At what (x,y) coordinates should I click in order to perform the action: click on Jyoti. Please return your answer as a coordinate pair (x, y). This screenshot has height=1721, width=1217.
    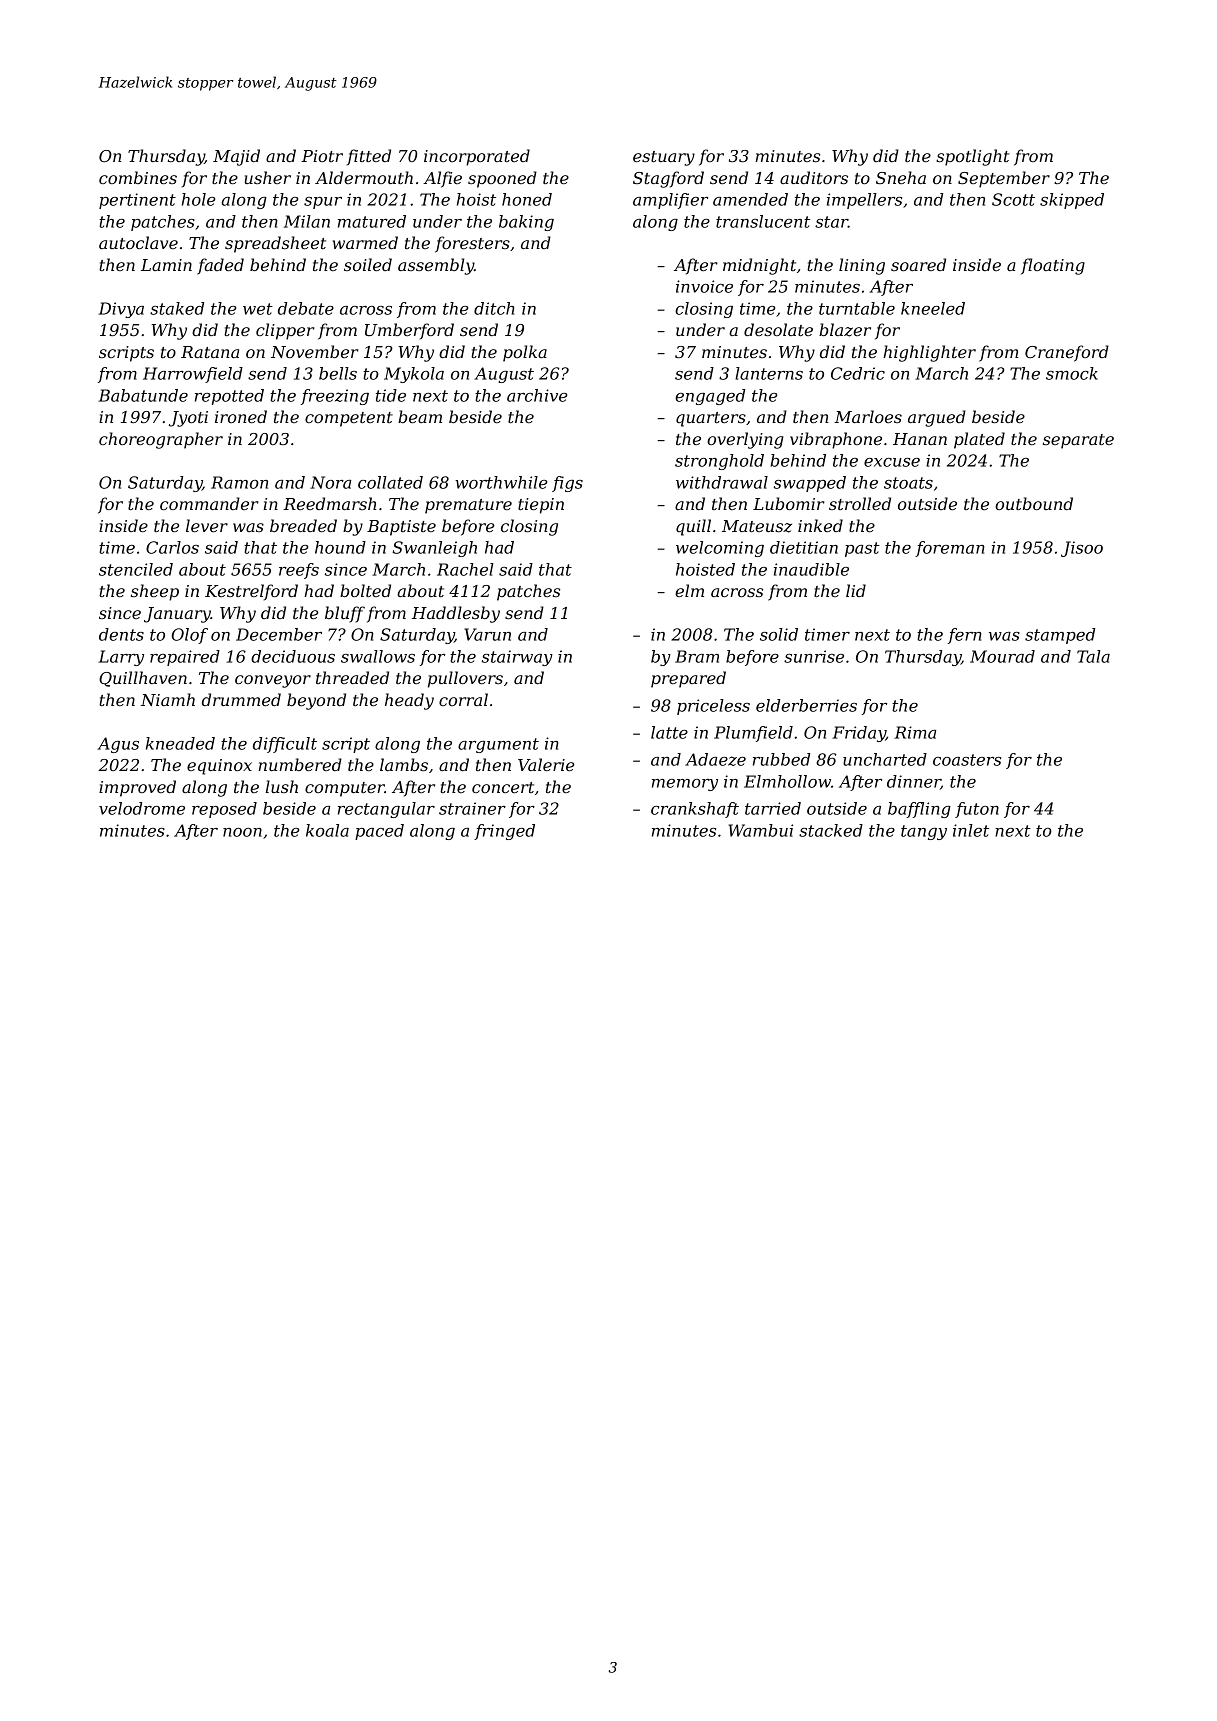
    Looking at the image, I should click on (188, 419).
